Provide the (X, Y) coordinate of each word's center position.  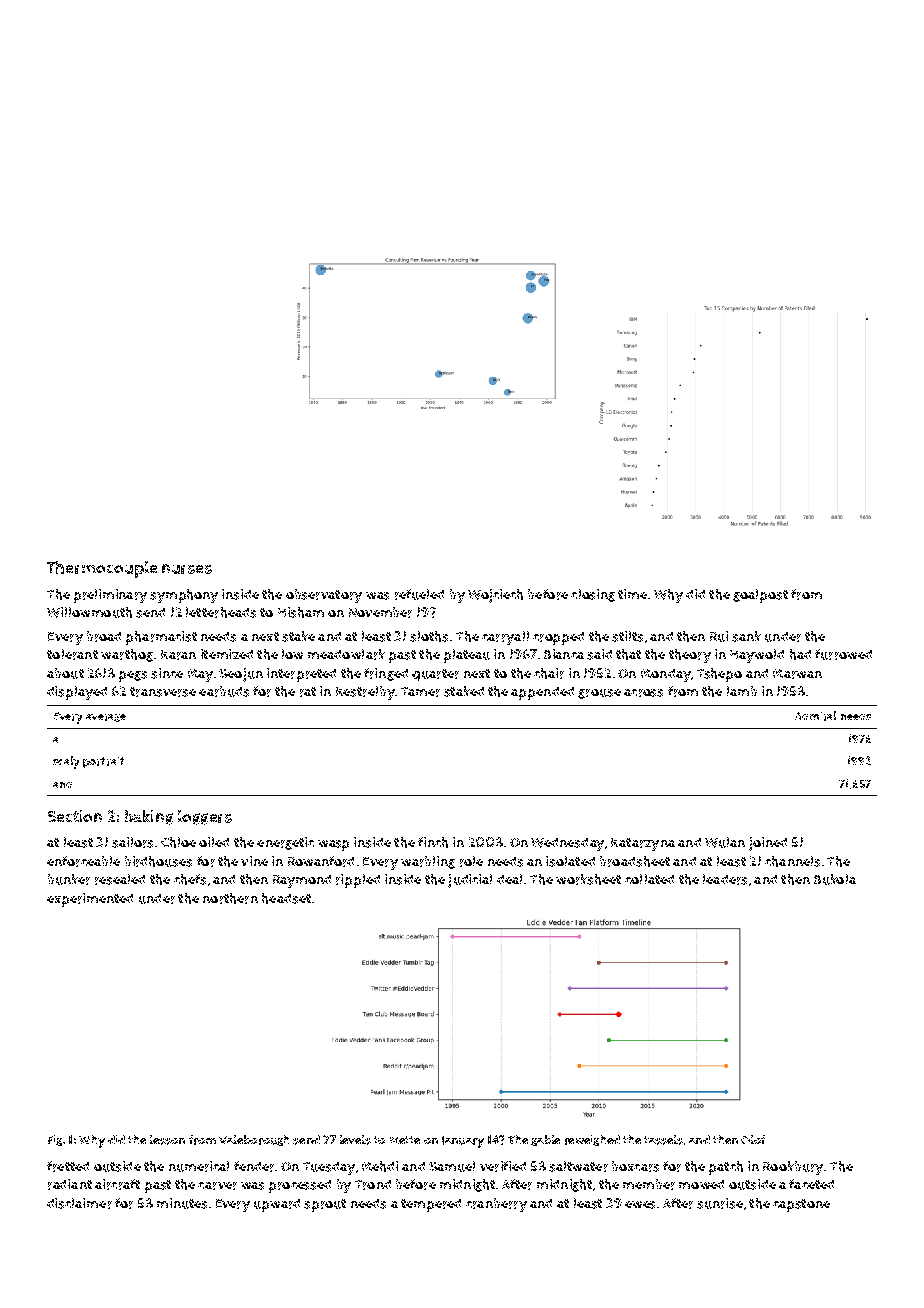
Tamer (420, 692)
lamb (742, 691)
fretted (68, 1166)
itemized (227, 654)
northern (230, 898)
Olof (753, 1139)
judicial (470, 881)
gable (545, 1140)
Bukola (835, 879)
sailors (132, 842)
